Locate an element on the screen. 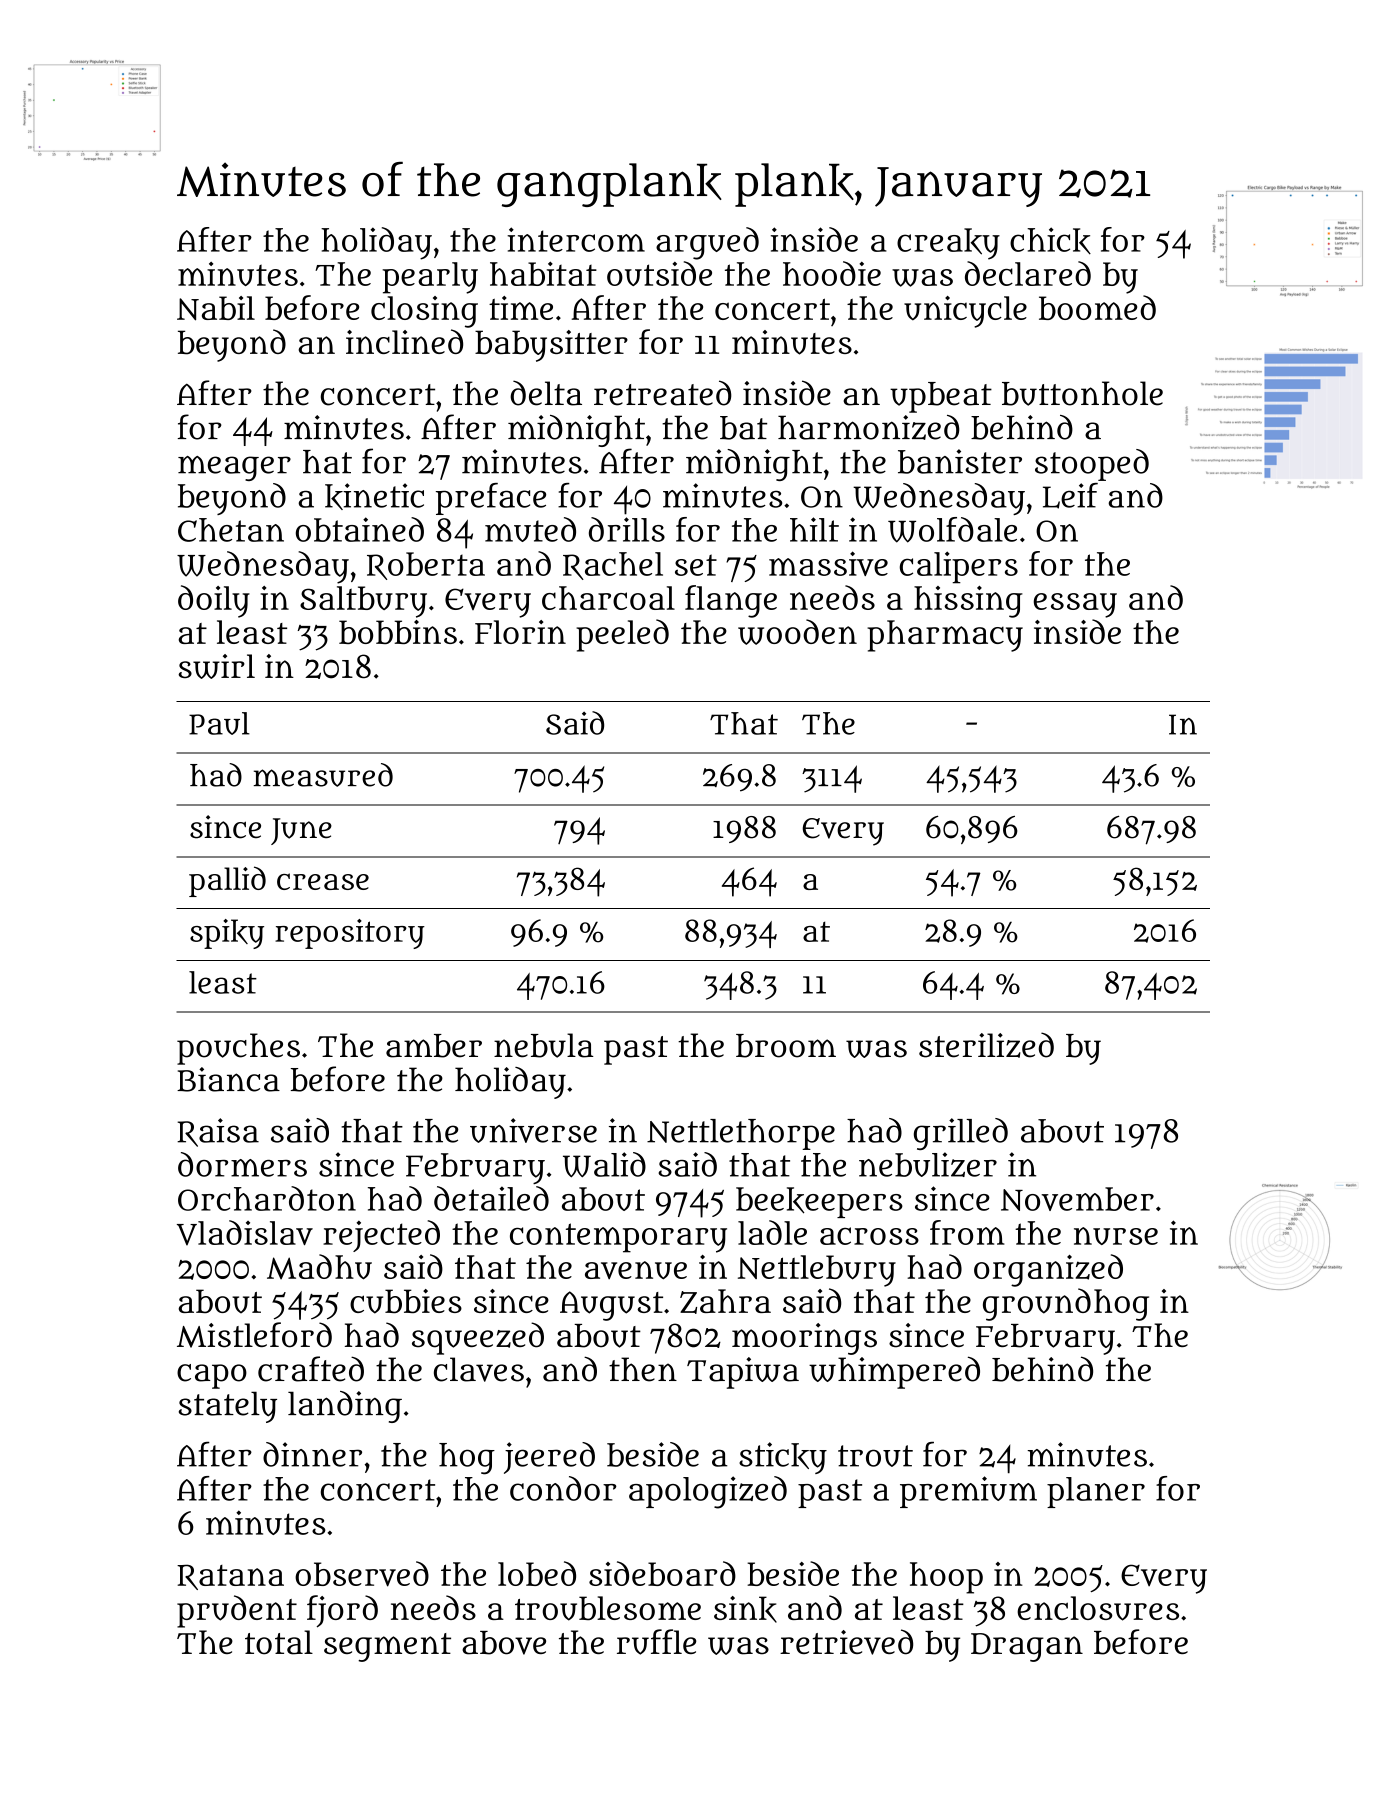 The image size is (1386, 1793). fjord is located at coordinates (342, 1611).
